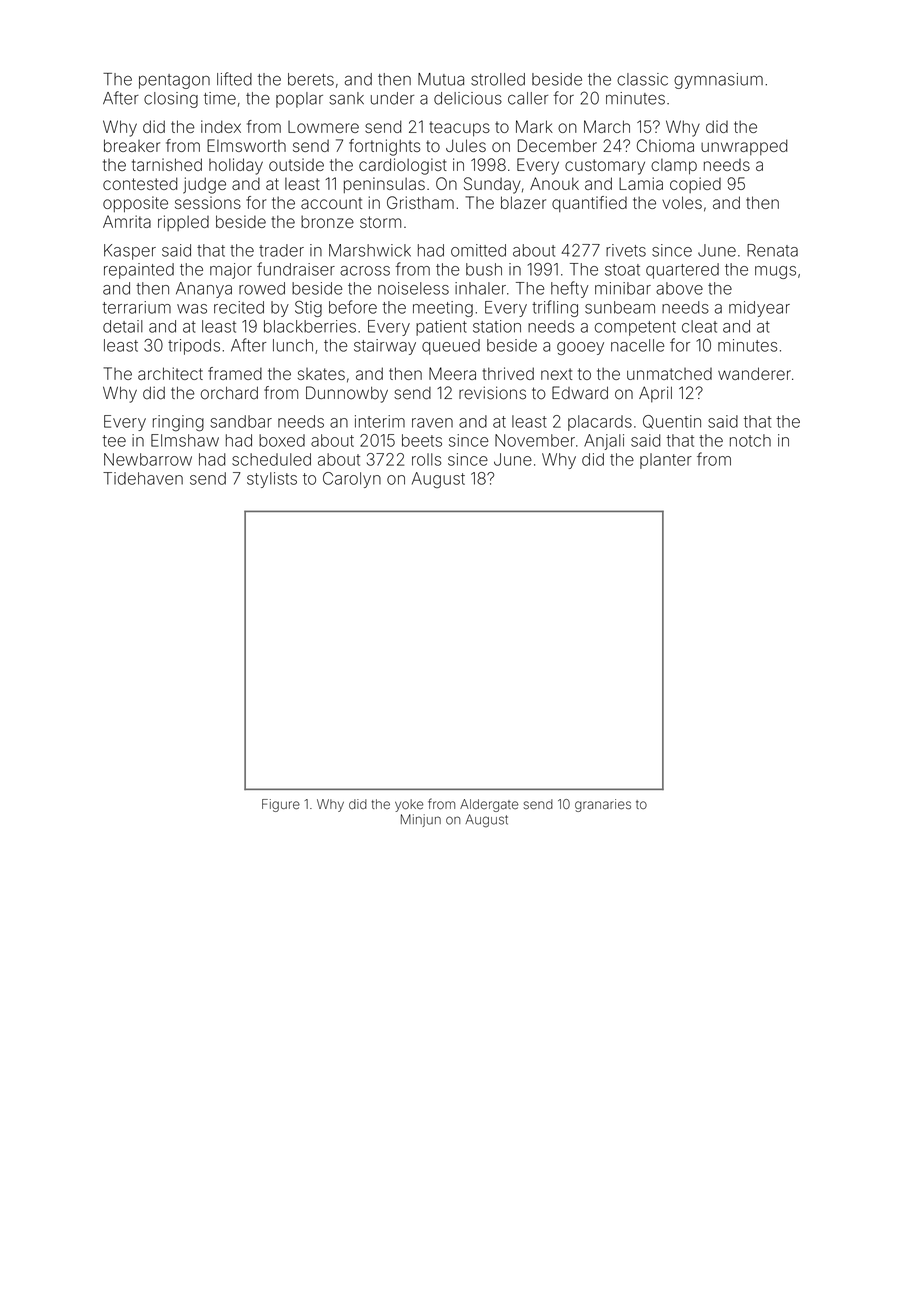 This screenshot has height=1316, width=908. I want to click on Aldergate, so click(489, 805).
